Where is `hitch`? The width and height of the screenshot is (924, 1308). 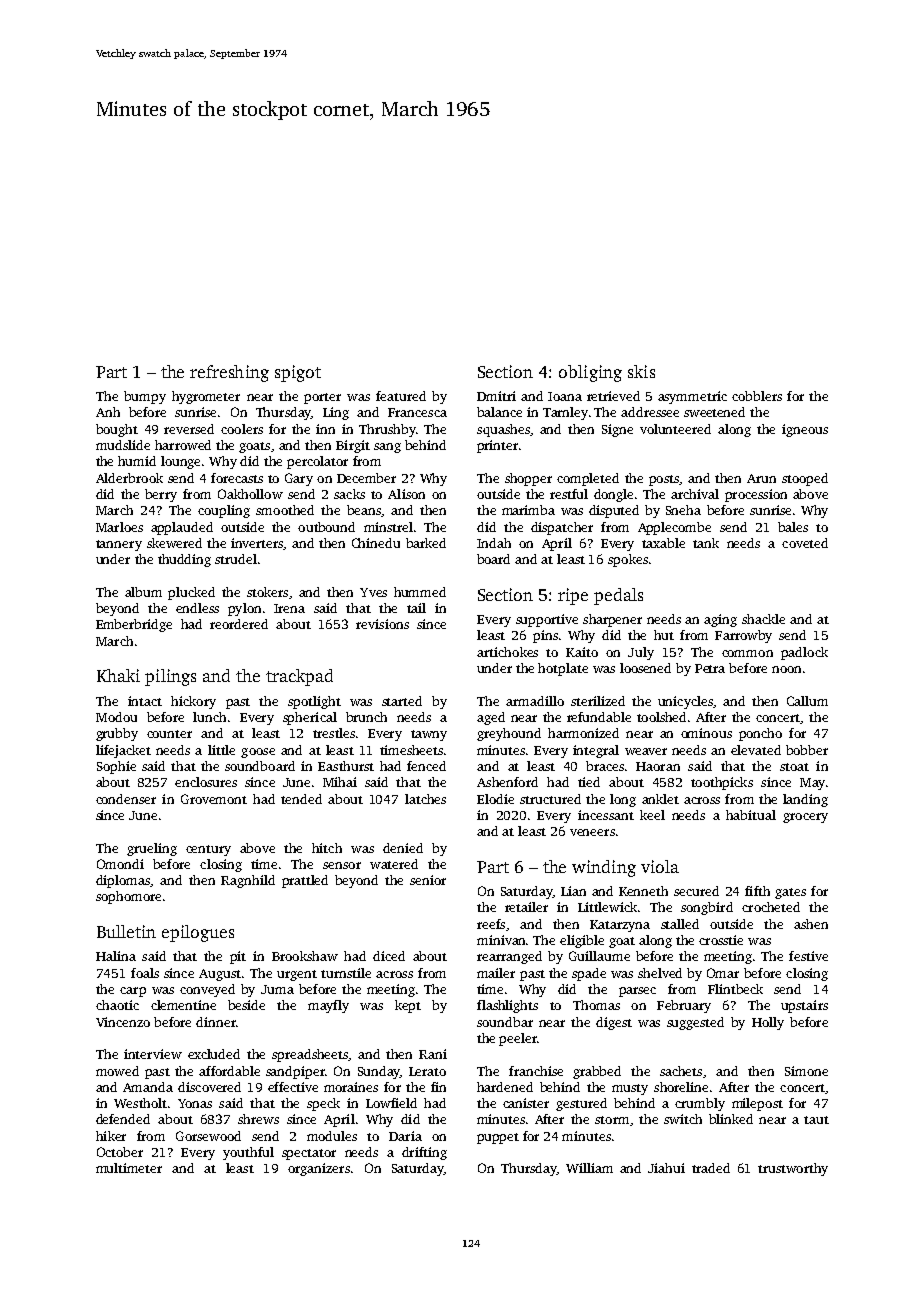
hitch is located at coordinates (327, 848).
